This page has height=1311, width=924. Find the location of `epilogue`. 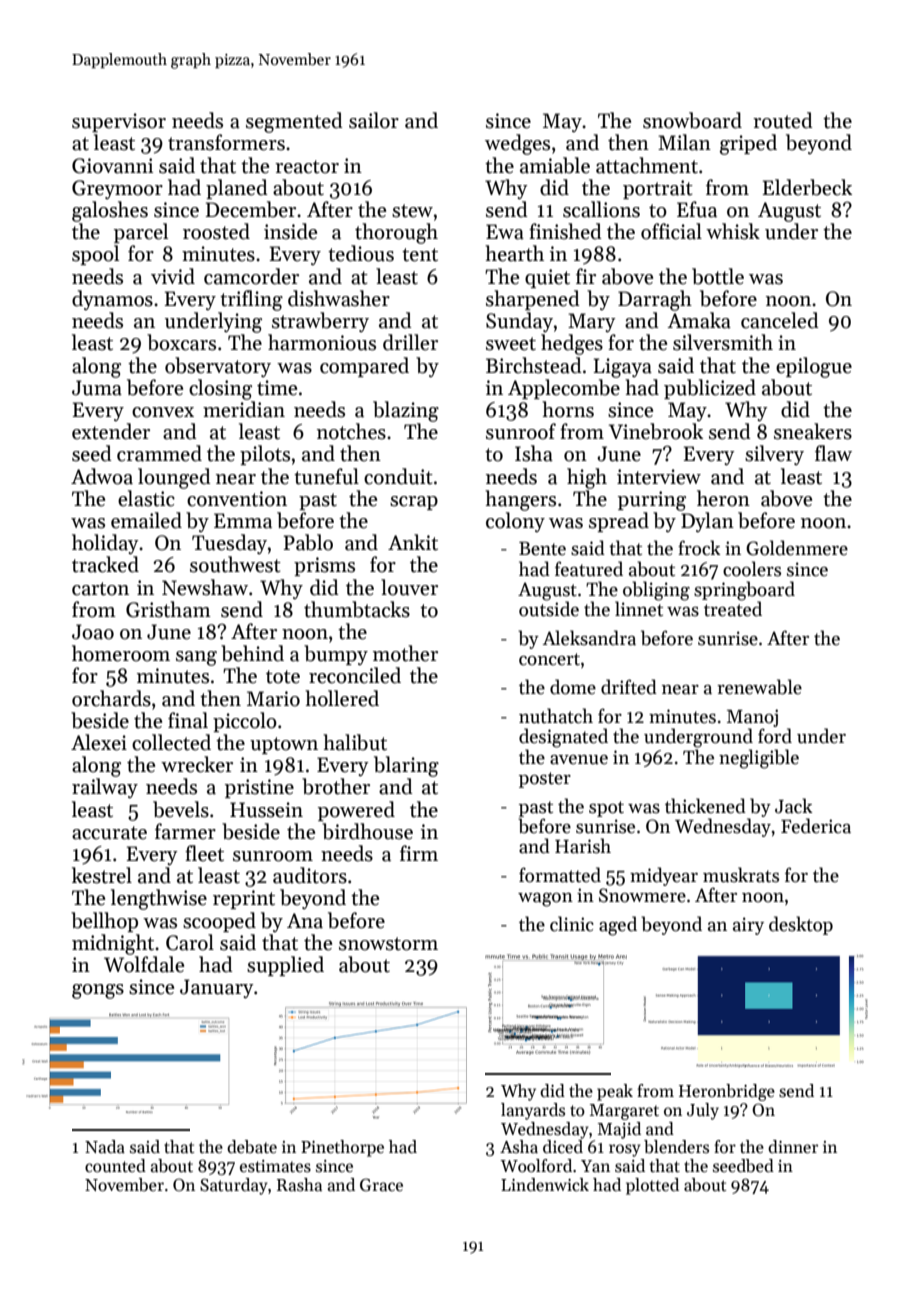

epilogue is located at coordinates (814, 367).
